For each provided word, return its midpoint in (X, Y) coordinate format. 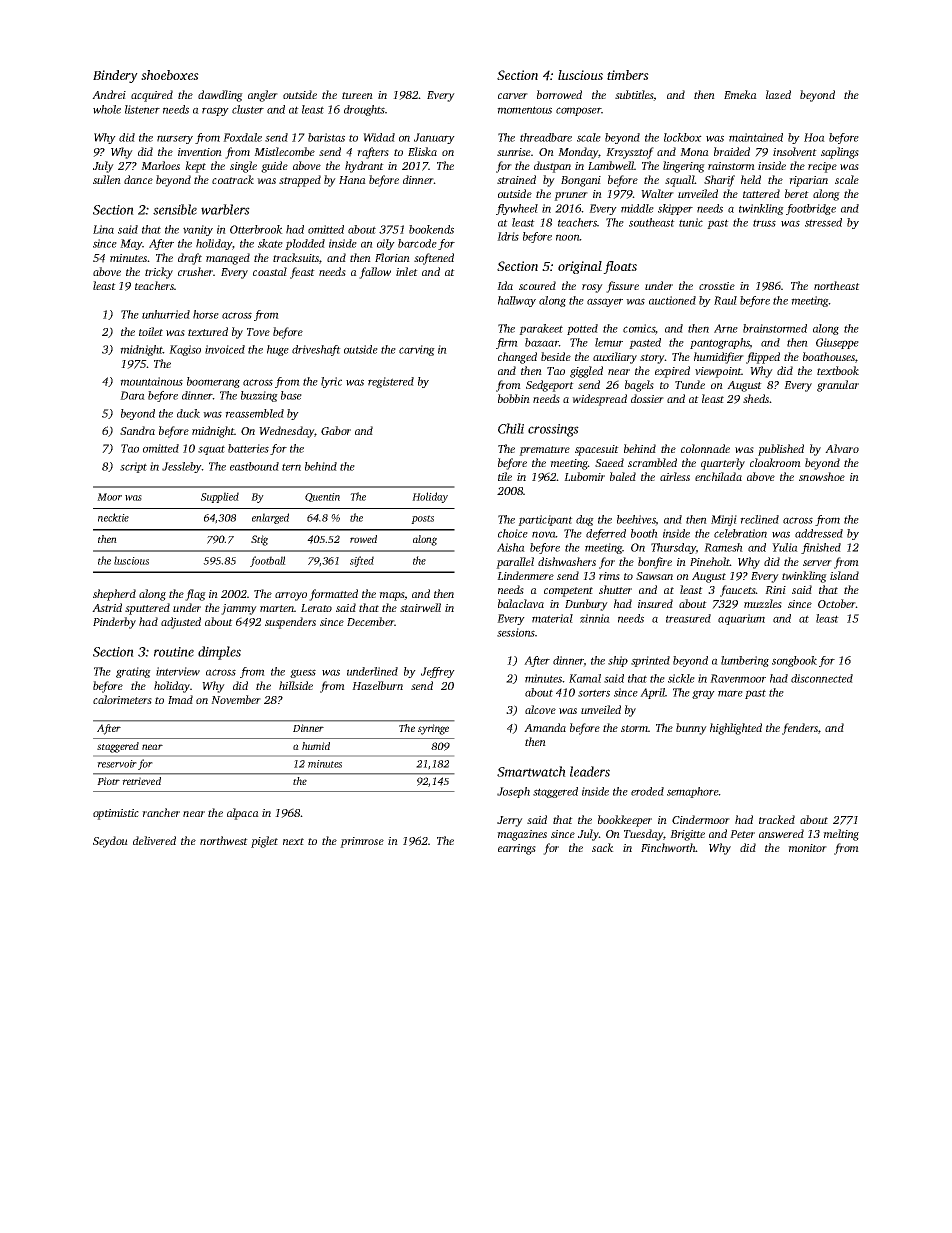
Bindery (115, 76)
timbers (628, 75)
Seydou (110, 842)
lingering (684, 167)
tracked (777, 819)
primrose (362, 842)
